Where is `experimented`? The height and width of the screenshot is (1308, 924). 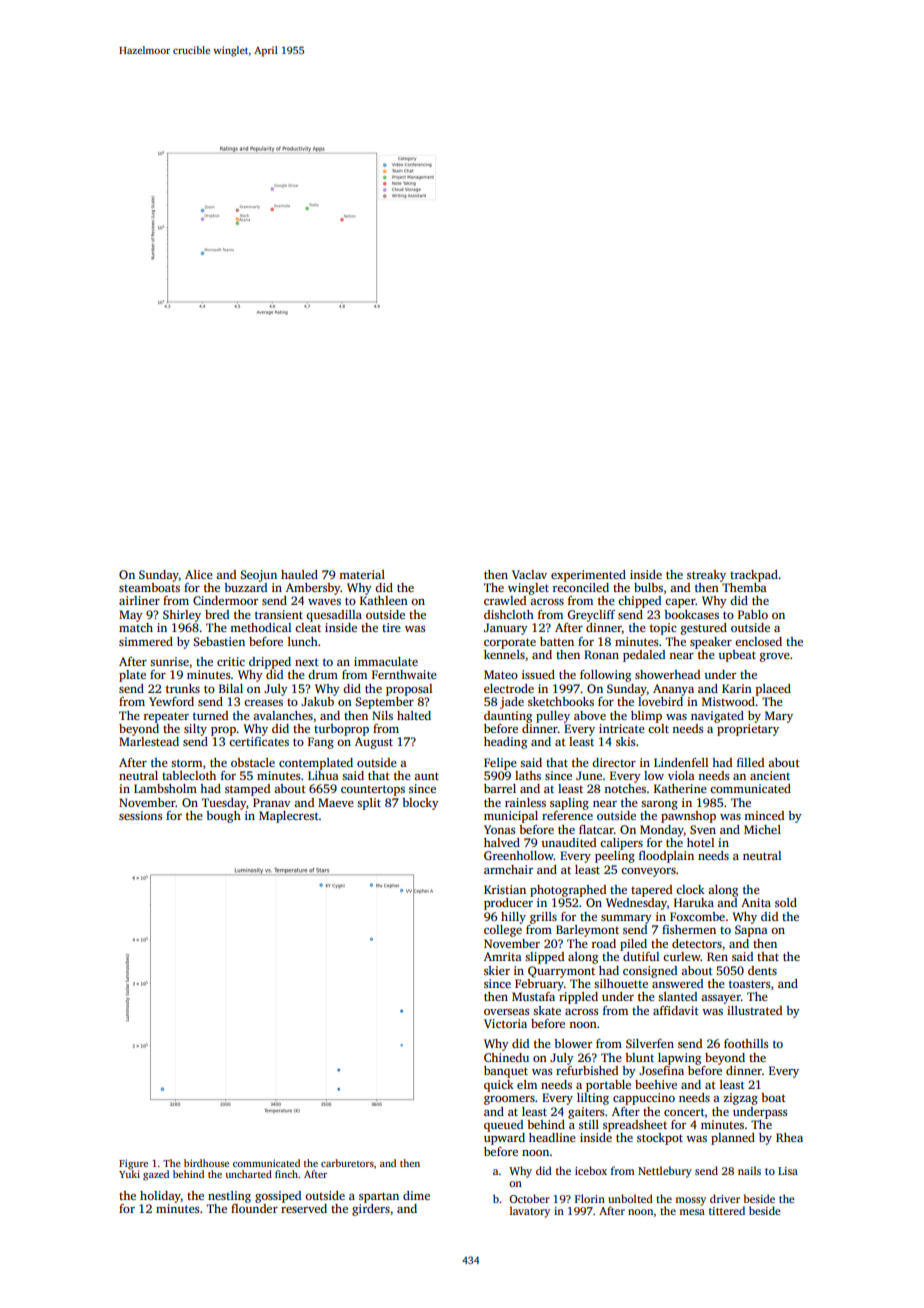
experimented is located at coordinates (588, 576).
